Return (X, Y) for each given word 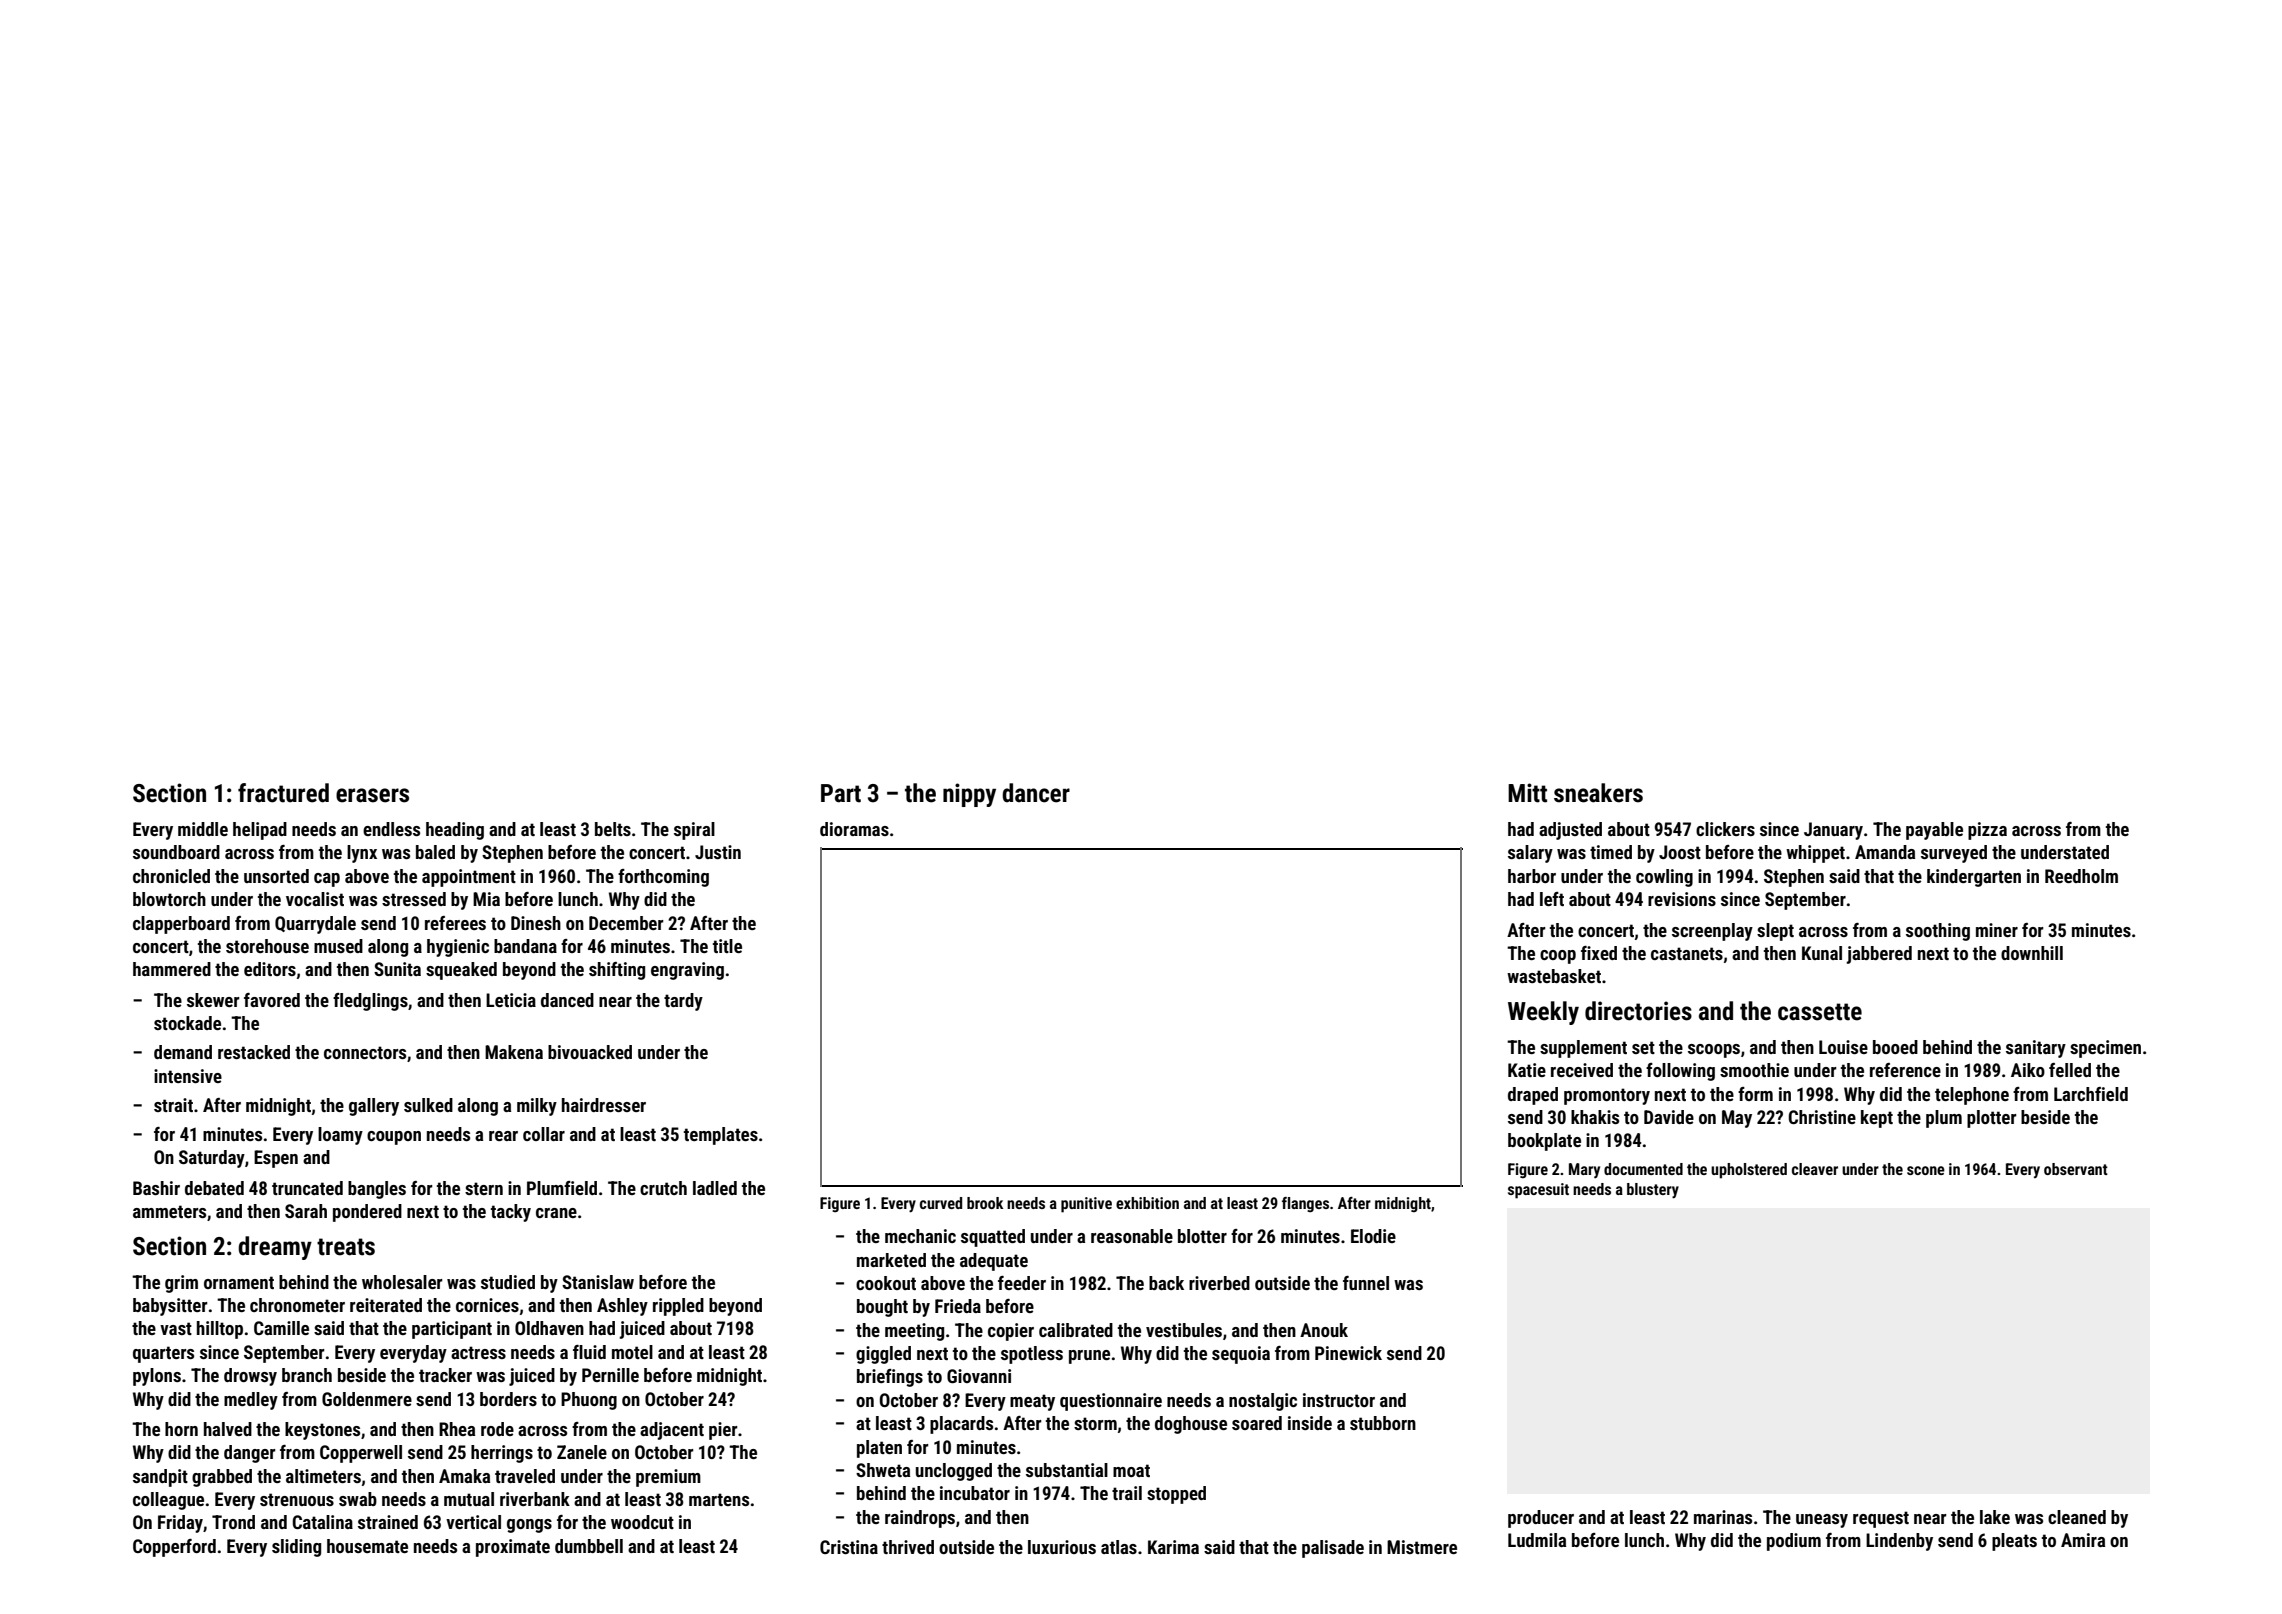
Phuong (589, 1401)
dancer (1036, 793)
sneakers (1598, 793)
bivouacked (590, 1052)
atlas (1119, 1547)
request (1881, 1519)
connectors (365, 1052)
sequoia (1241, 1355)
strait (173, 1105)
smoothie (1754, 1070)
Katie (1527, 1070)
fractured (283, 793)
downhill (2032, 953)
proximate (513, 1548)
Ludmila (1537, 1540)
